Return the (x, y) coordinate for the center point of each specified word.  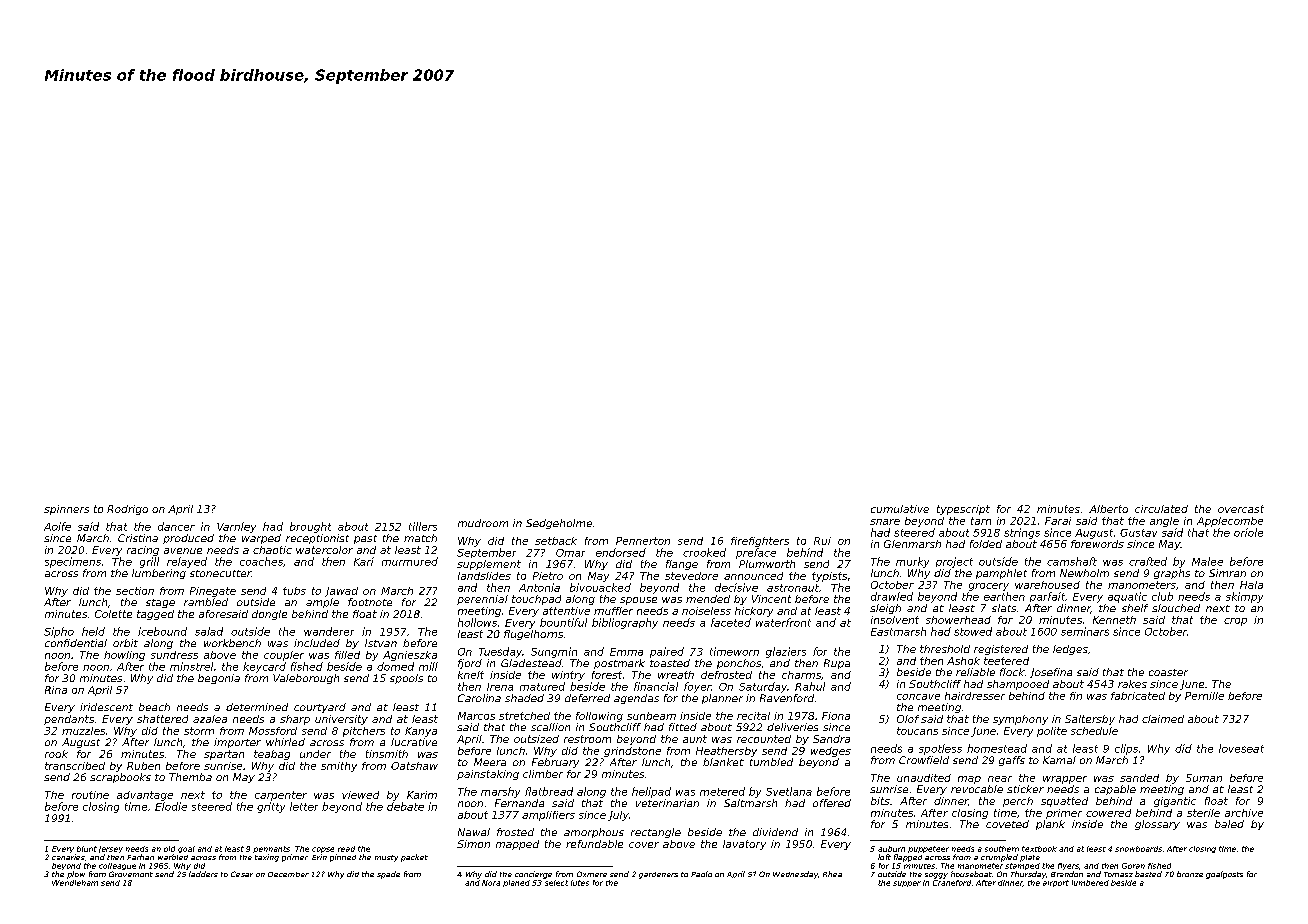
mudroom (483, 523)
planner (722, 699)
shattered (162, 719)
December (288, 874)
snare (885, 522)
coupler (284, 656)
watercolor (324, 550)
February (555, 763)
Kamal (1059, 760)
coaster (1168, 672)
